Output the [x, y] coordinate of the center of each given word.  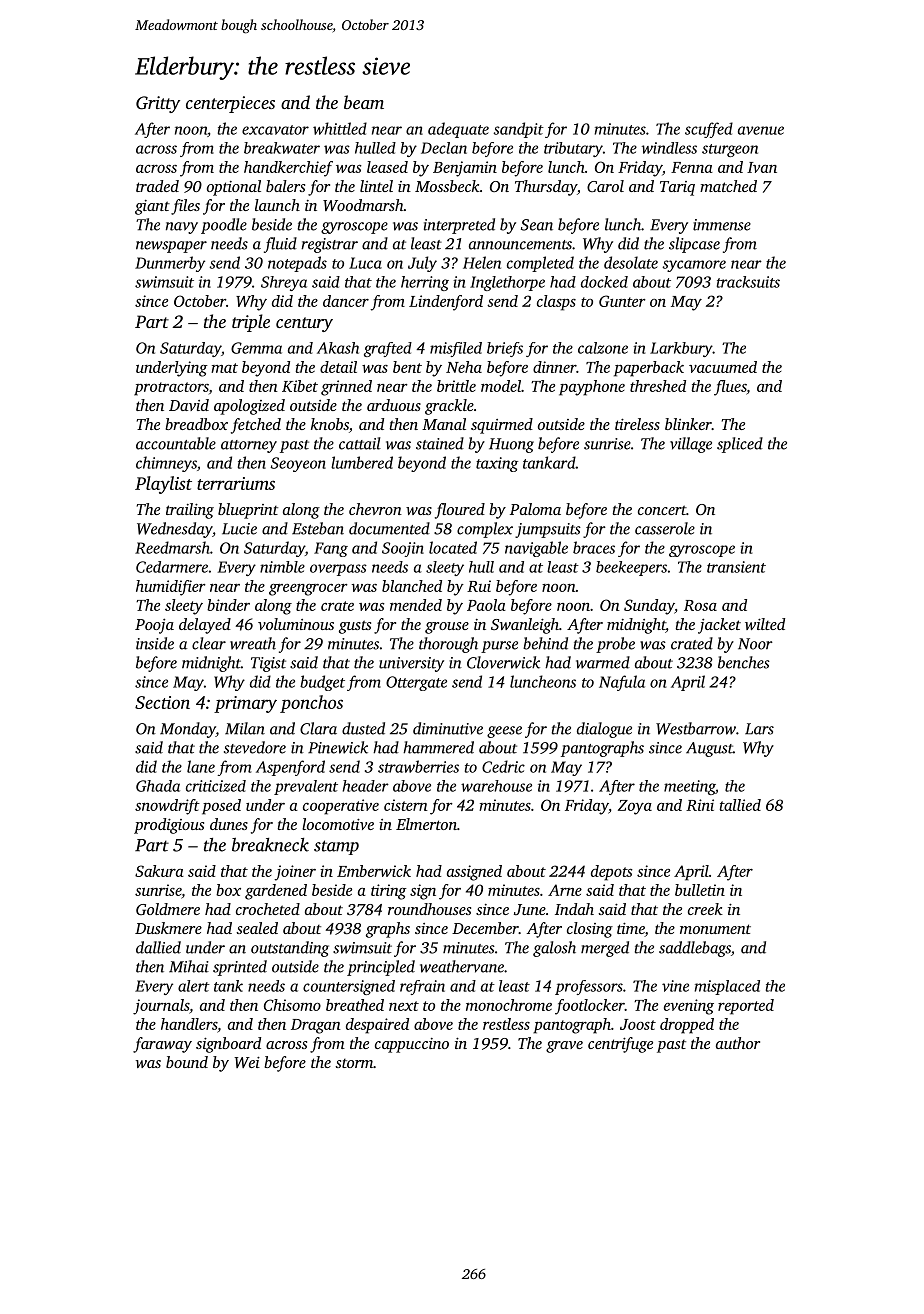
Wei [247, 1062]
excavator [275, 130]
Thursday [546, 188]
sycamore [694, 266]
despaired [377, 1026]
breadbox [196, 424]
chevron [375, 509]
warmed [603, 662]
